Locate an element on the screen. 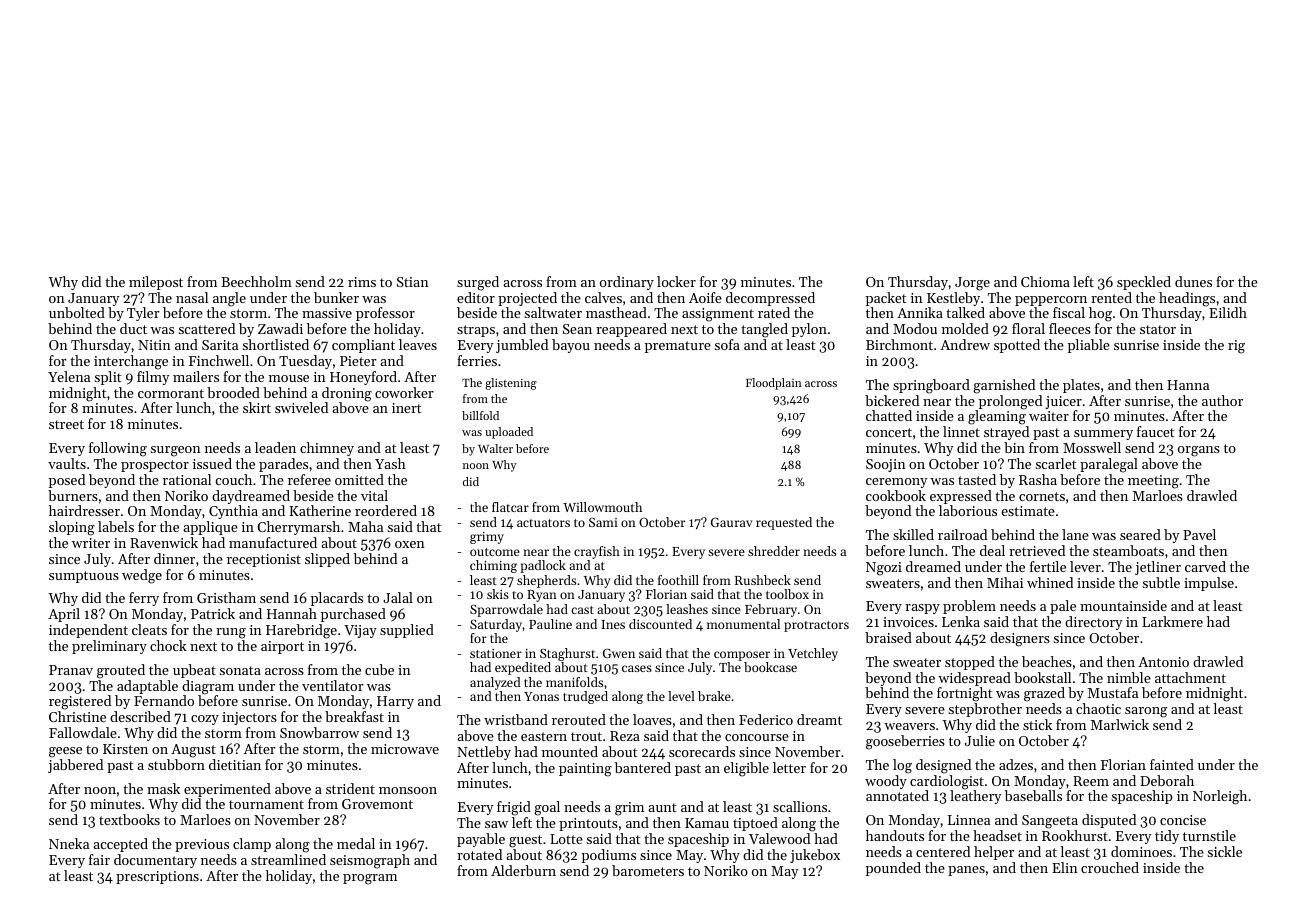 The height and width of the screenshot is (924, 1308). dietitian is located at coordinates (235, 764).
